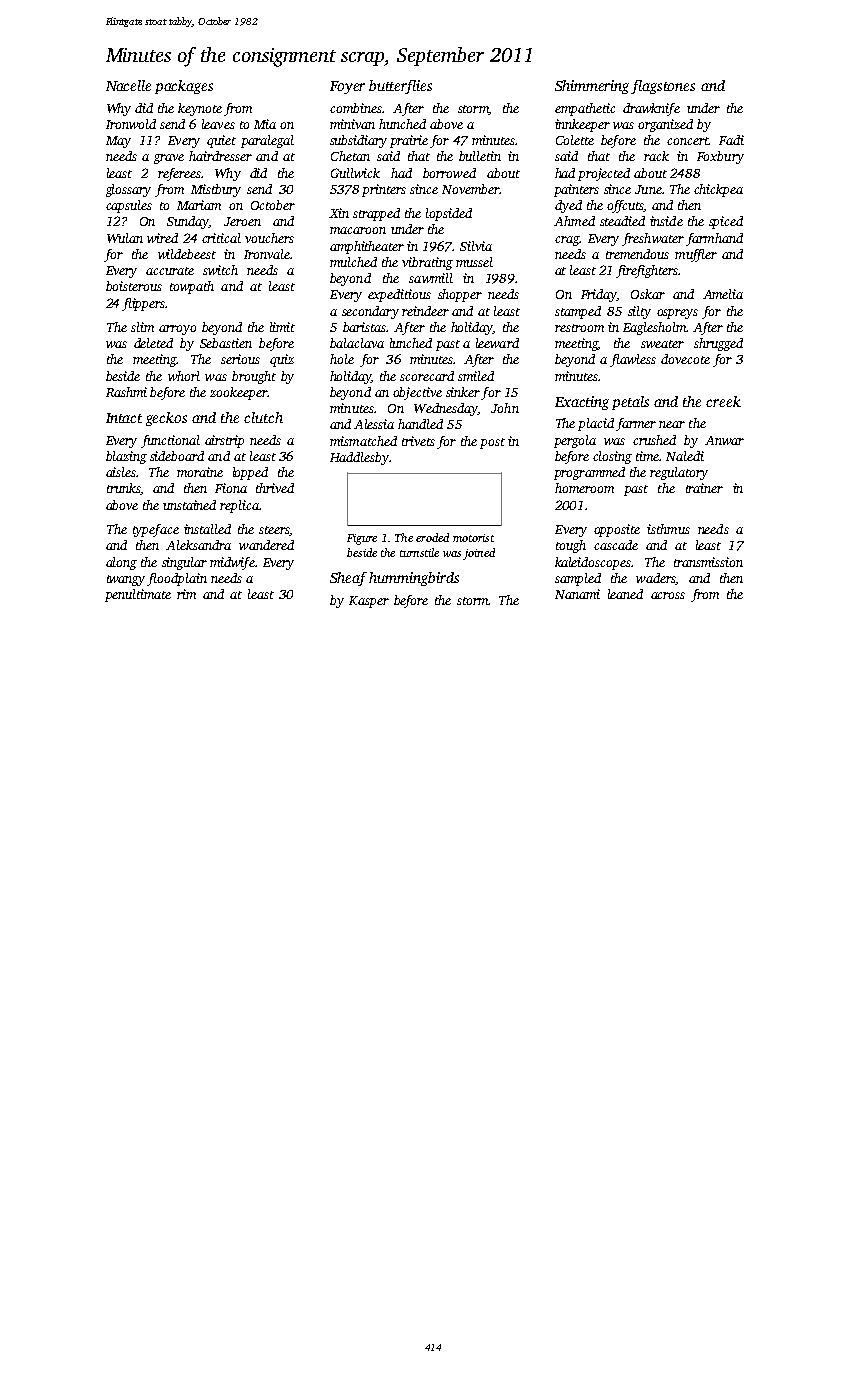 Image resolution: width=849 pixels, height=1400 pixels. Describe the element at coordinates (470, 189) in the document. I see `November` at that location.
